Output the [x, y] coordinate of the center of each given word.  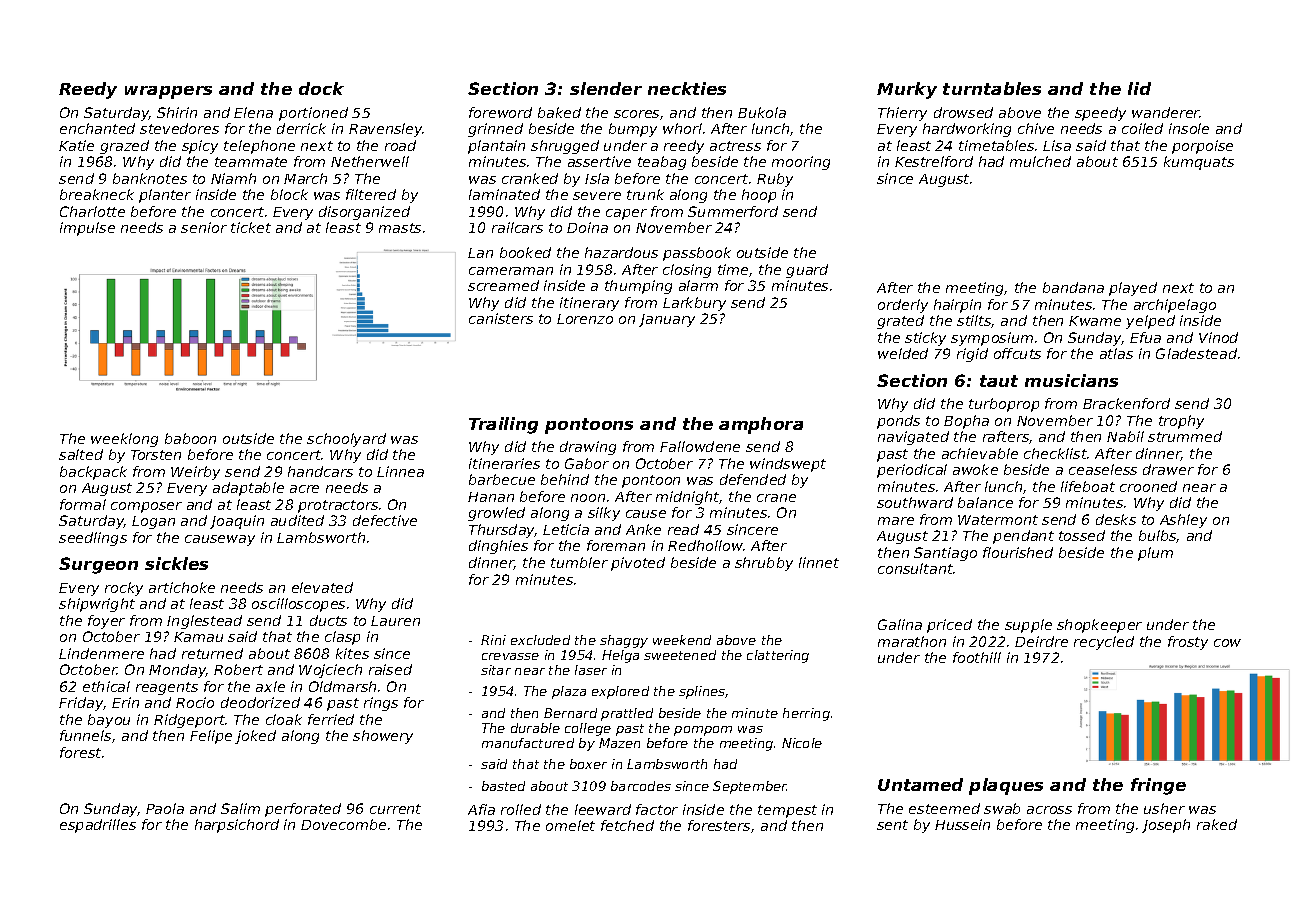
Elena [253, 112]
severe [597, 196]
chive [1036, 128]
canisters [501, 318]
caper [626, 214]
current [395, 809]
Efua [1145, 337]
